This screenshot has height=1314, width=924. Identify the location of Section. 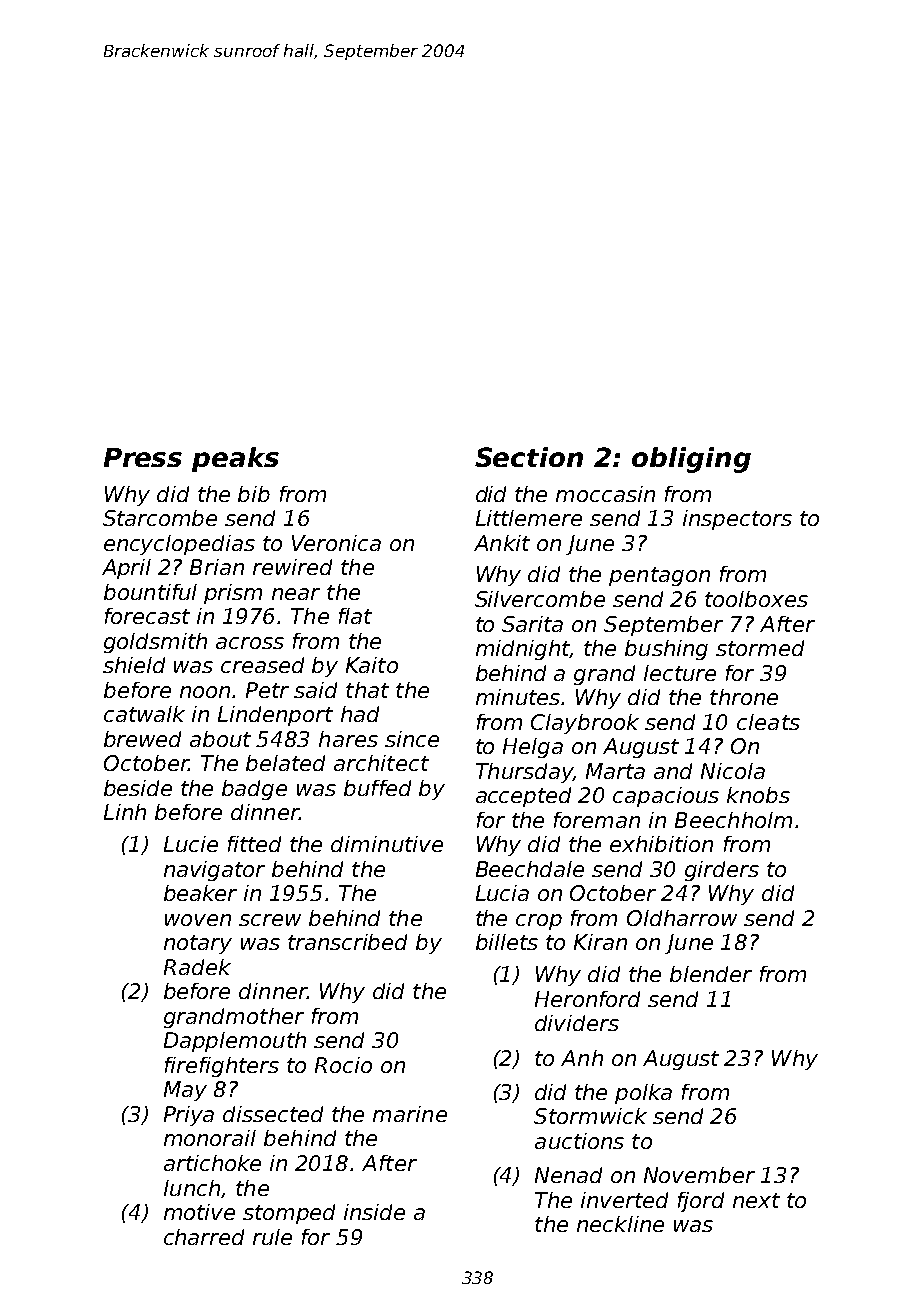
(529, 457).
